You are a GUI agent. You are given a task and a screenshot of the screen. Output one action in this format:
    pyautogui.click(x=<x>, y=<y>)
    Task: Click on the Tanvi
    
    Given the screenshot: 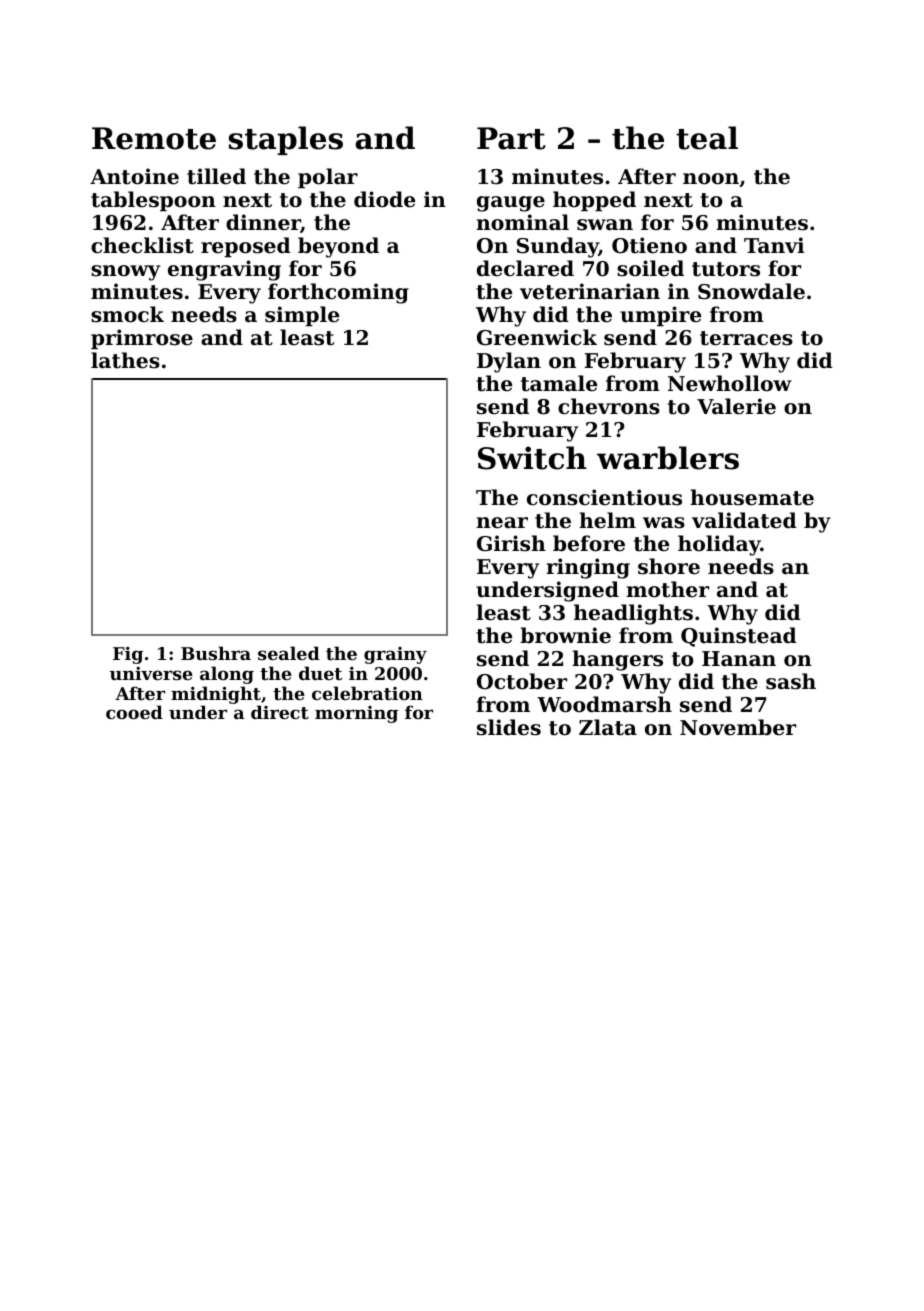 What is the action you would take?
    pyautogui.click(x=774, y=245)
